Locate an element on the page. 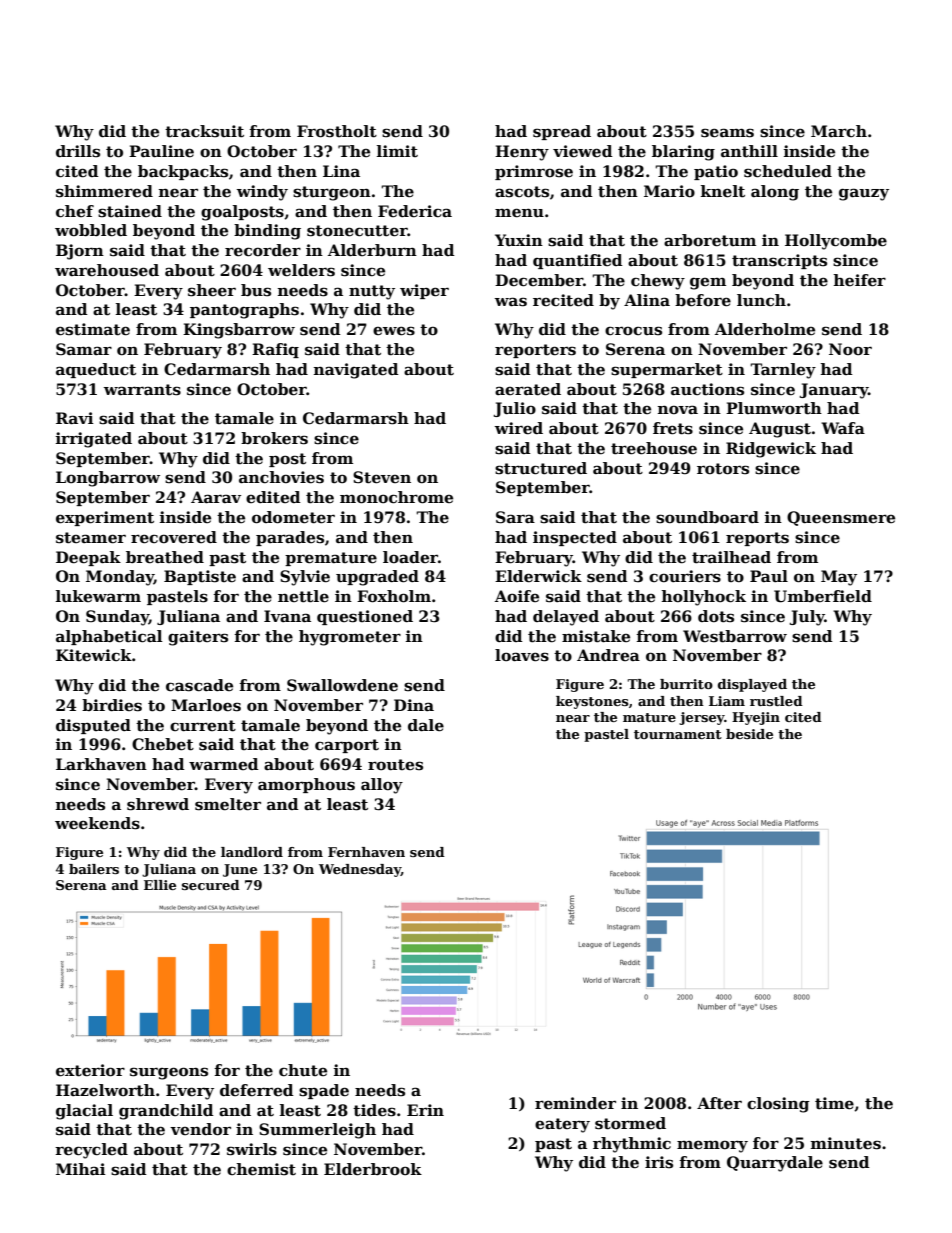  drills is located at coordinates (78, 151).
